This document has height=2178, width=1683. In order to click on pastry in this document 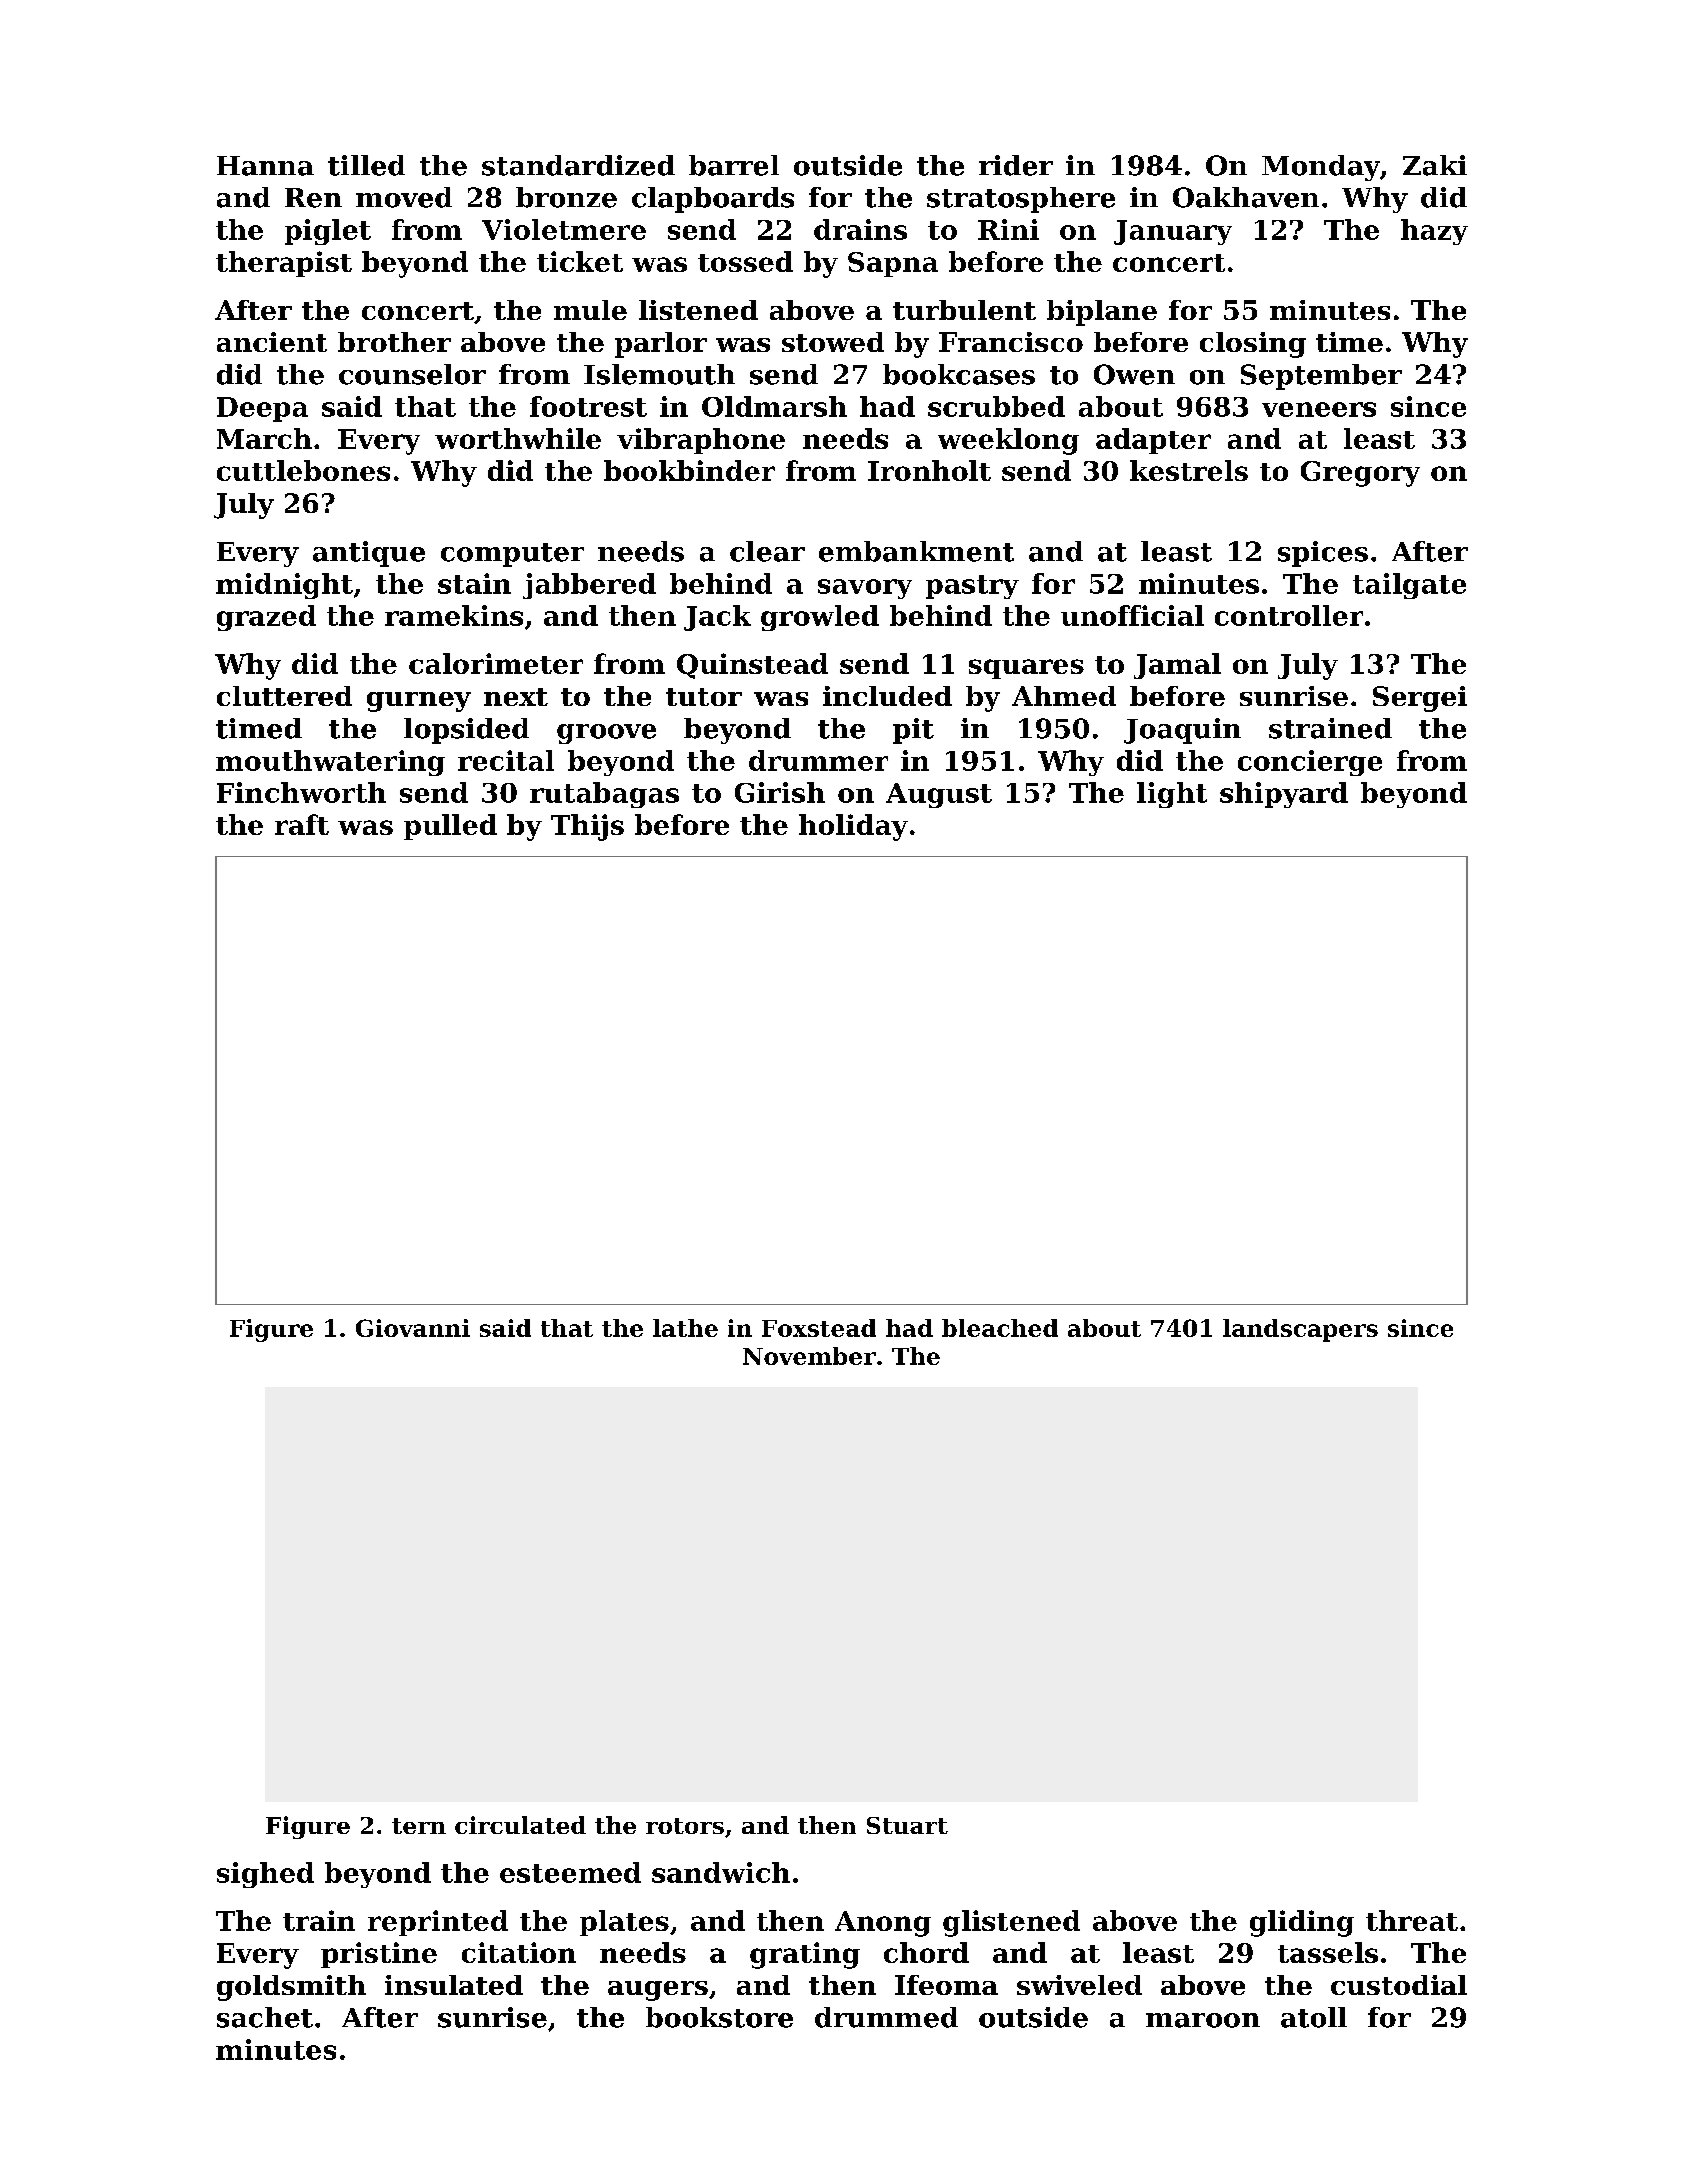, I will do `click(972, 587)`.
